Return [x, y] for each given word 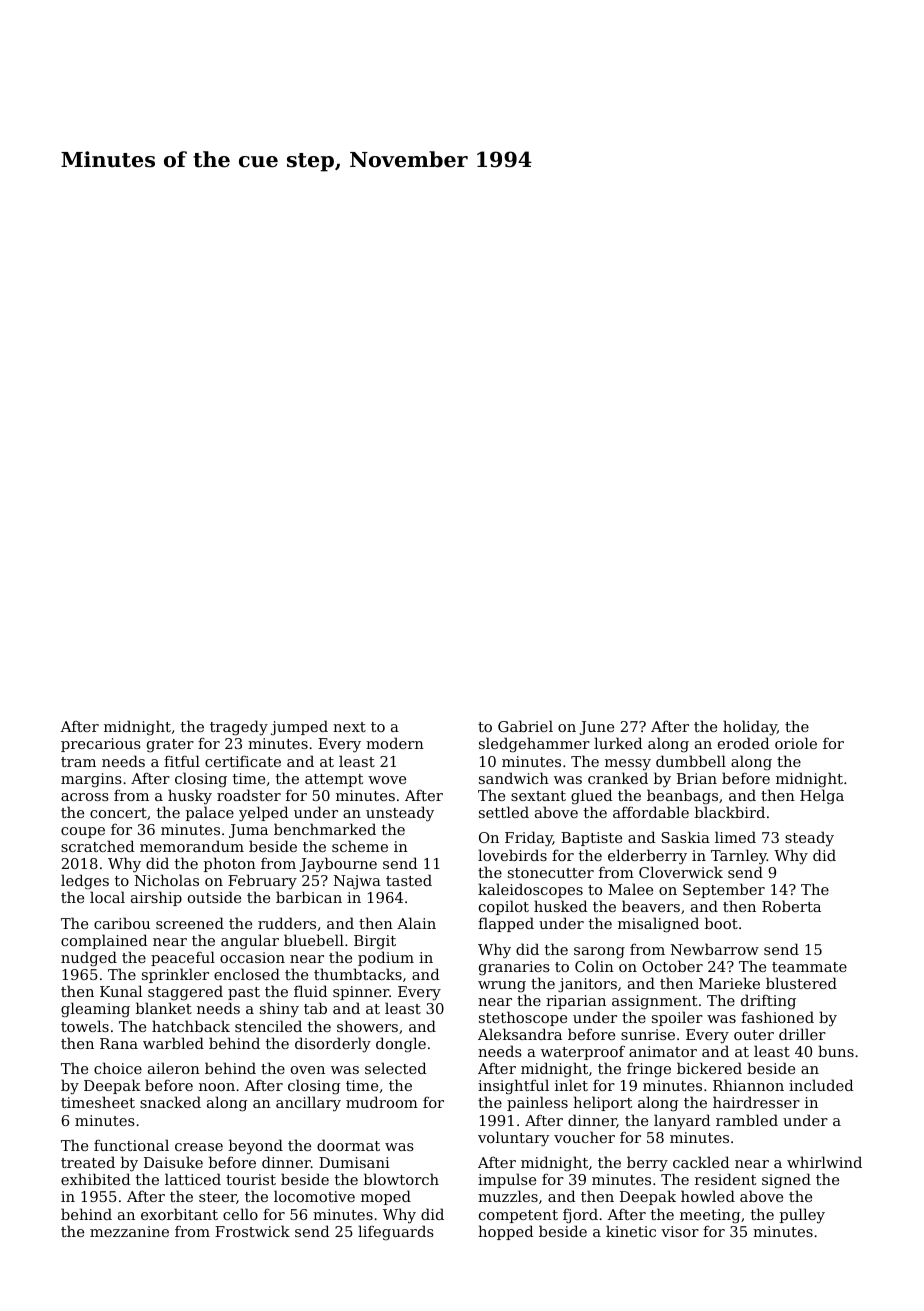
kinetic [631, 1231]
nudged [89, 959]
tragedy [239, 728]
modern [395, 743]
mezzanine [129, 1231]
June [596, 728]
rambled [747, 1120]
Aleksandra [520, 1034]
